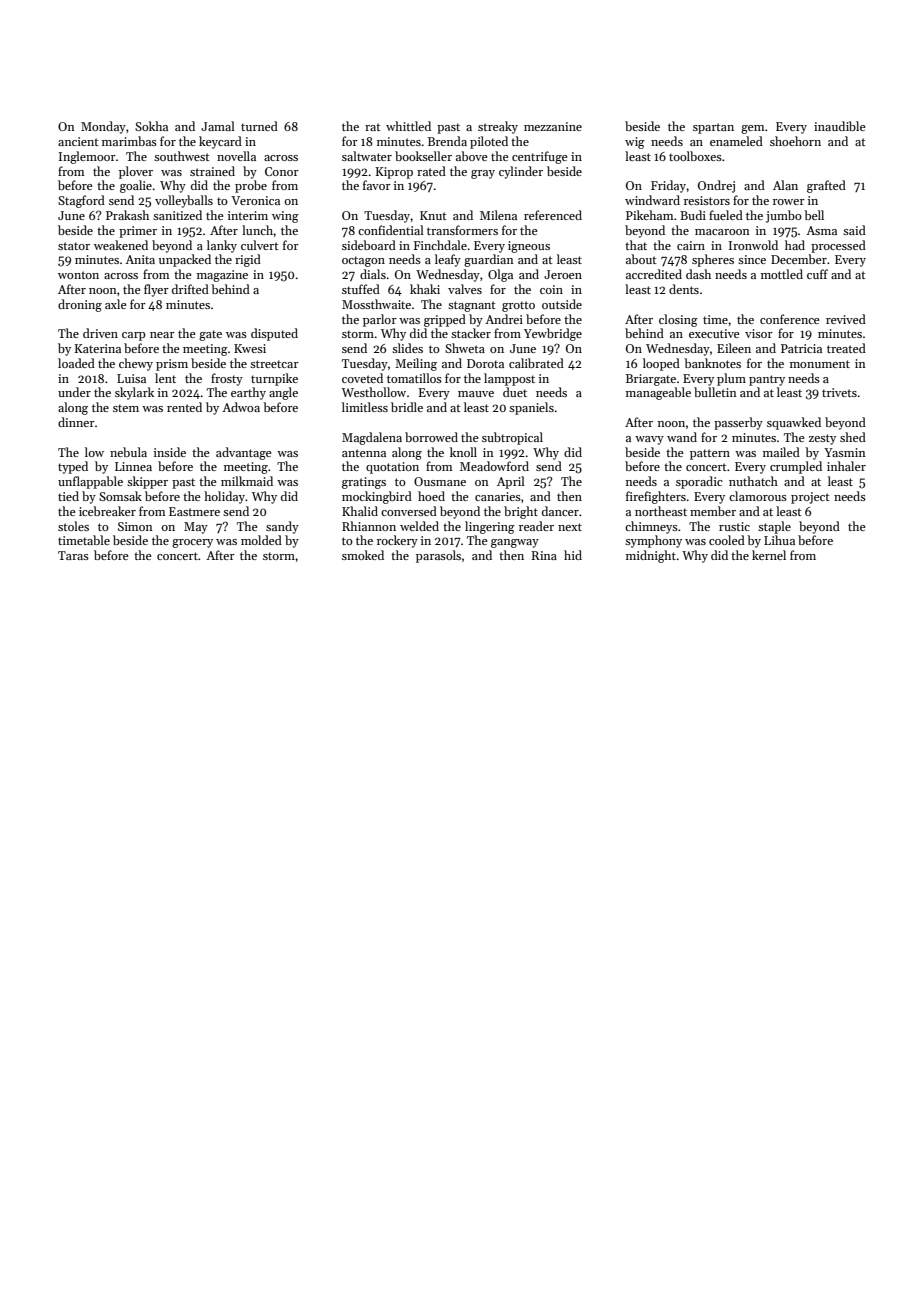 Image resolution: width=924 pixels, height=1308 pixels. I want to click on manageable, so click(658, 393).
